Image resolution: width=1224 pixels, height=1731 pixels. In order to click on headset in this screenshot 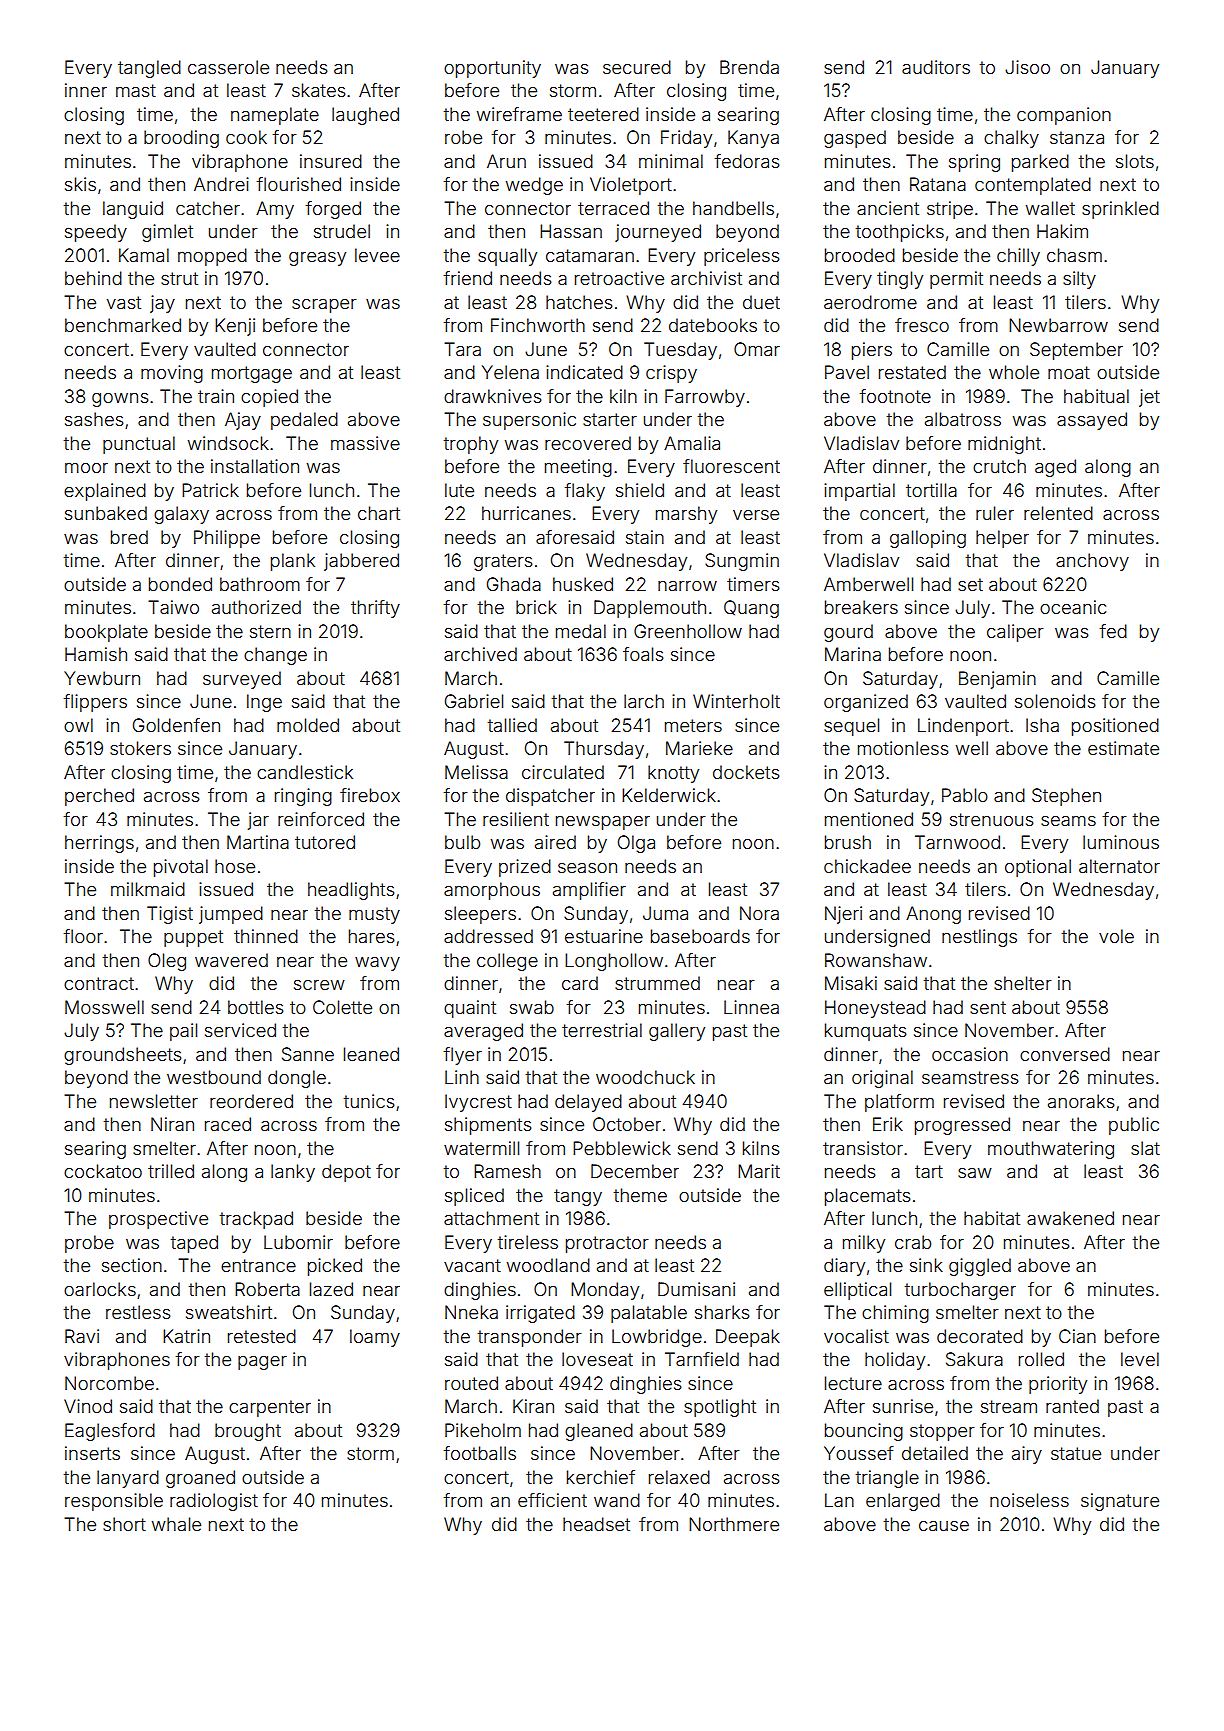, I will do `click(596, 1524)`.
